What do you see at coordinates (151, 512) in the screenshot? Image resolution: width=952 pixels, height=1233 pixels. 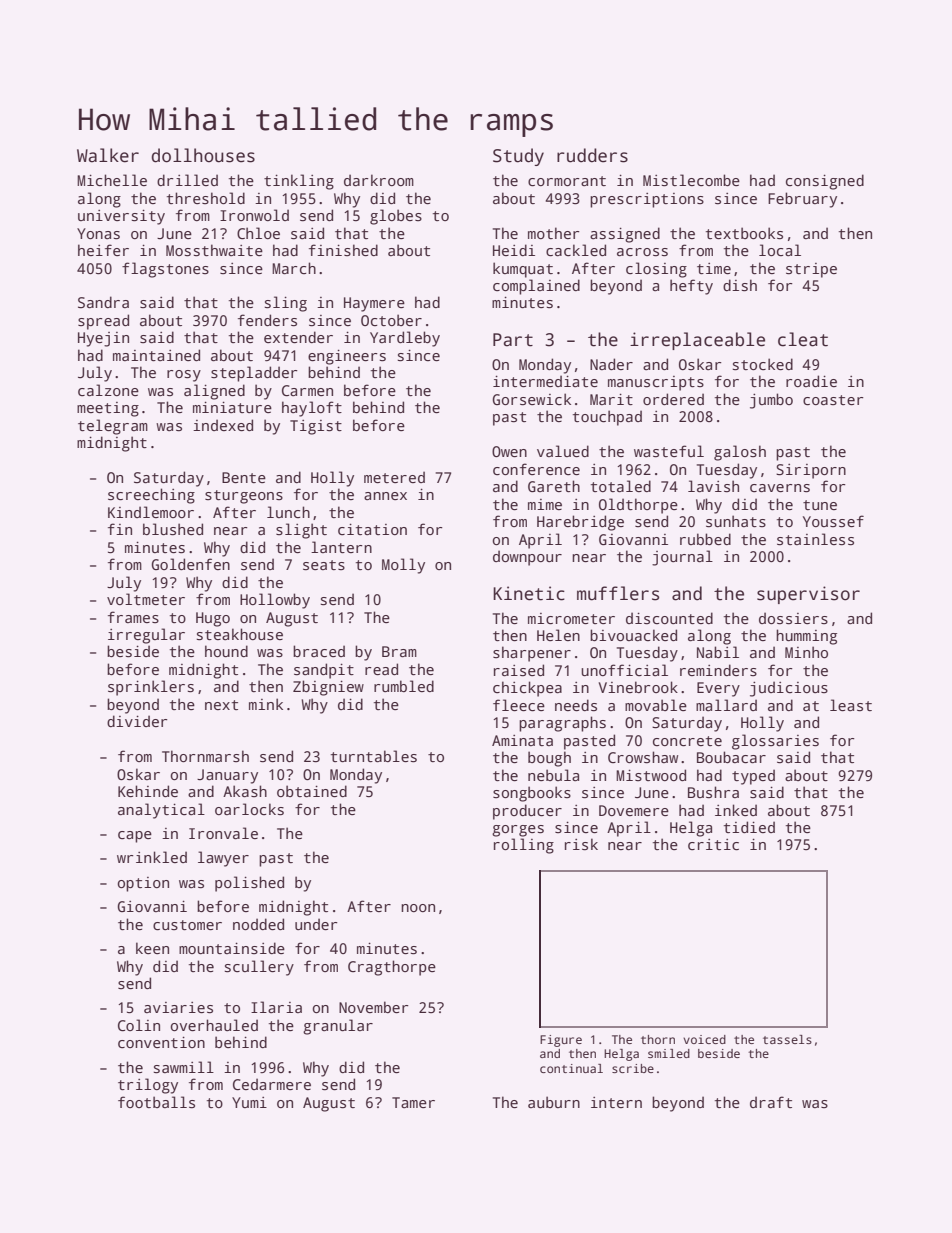 I see `Kindlemoor` at bounding box center [151, 512].
